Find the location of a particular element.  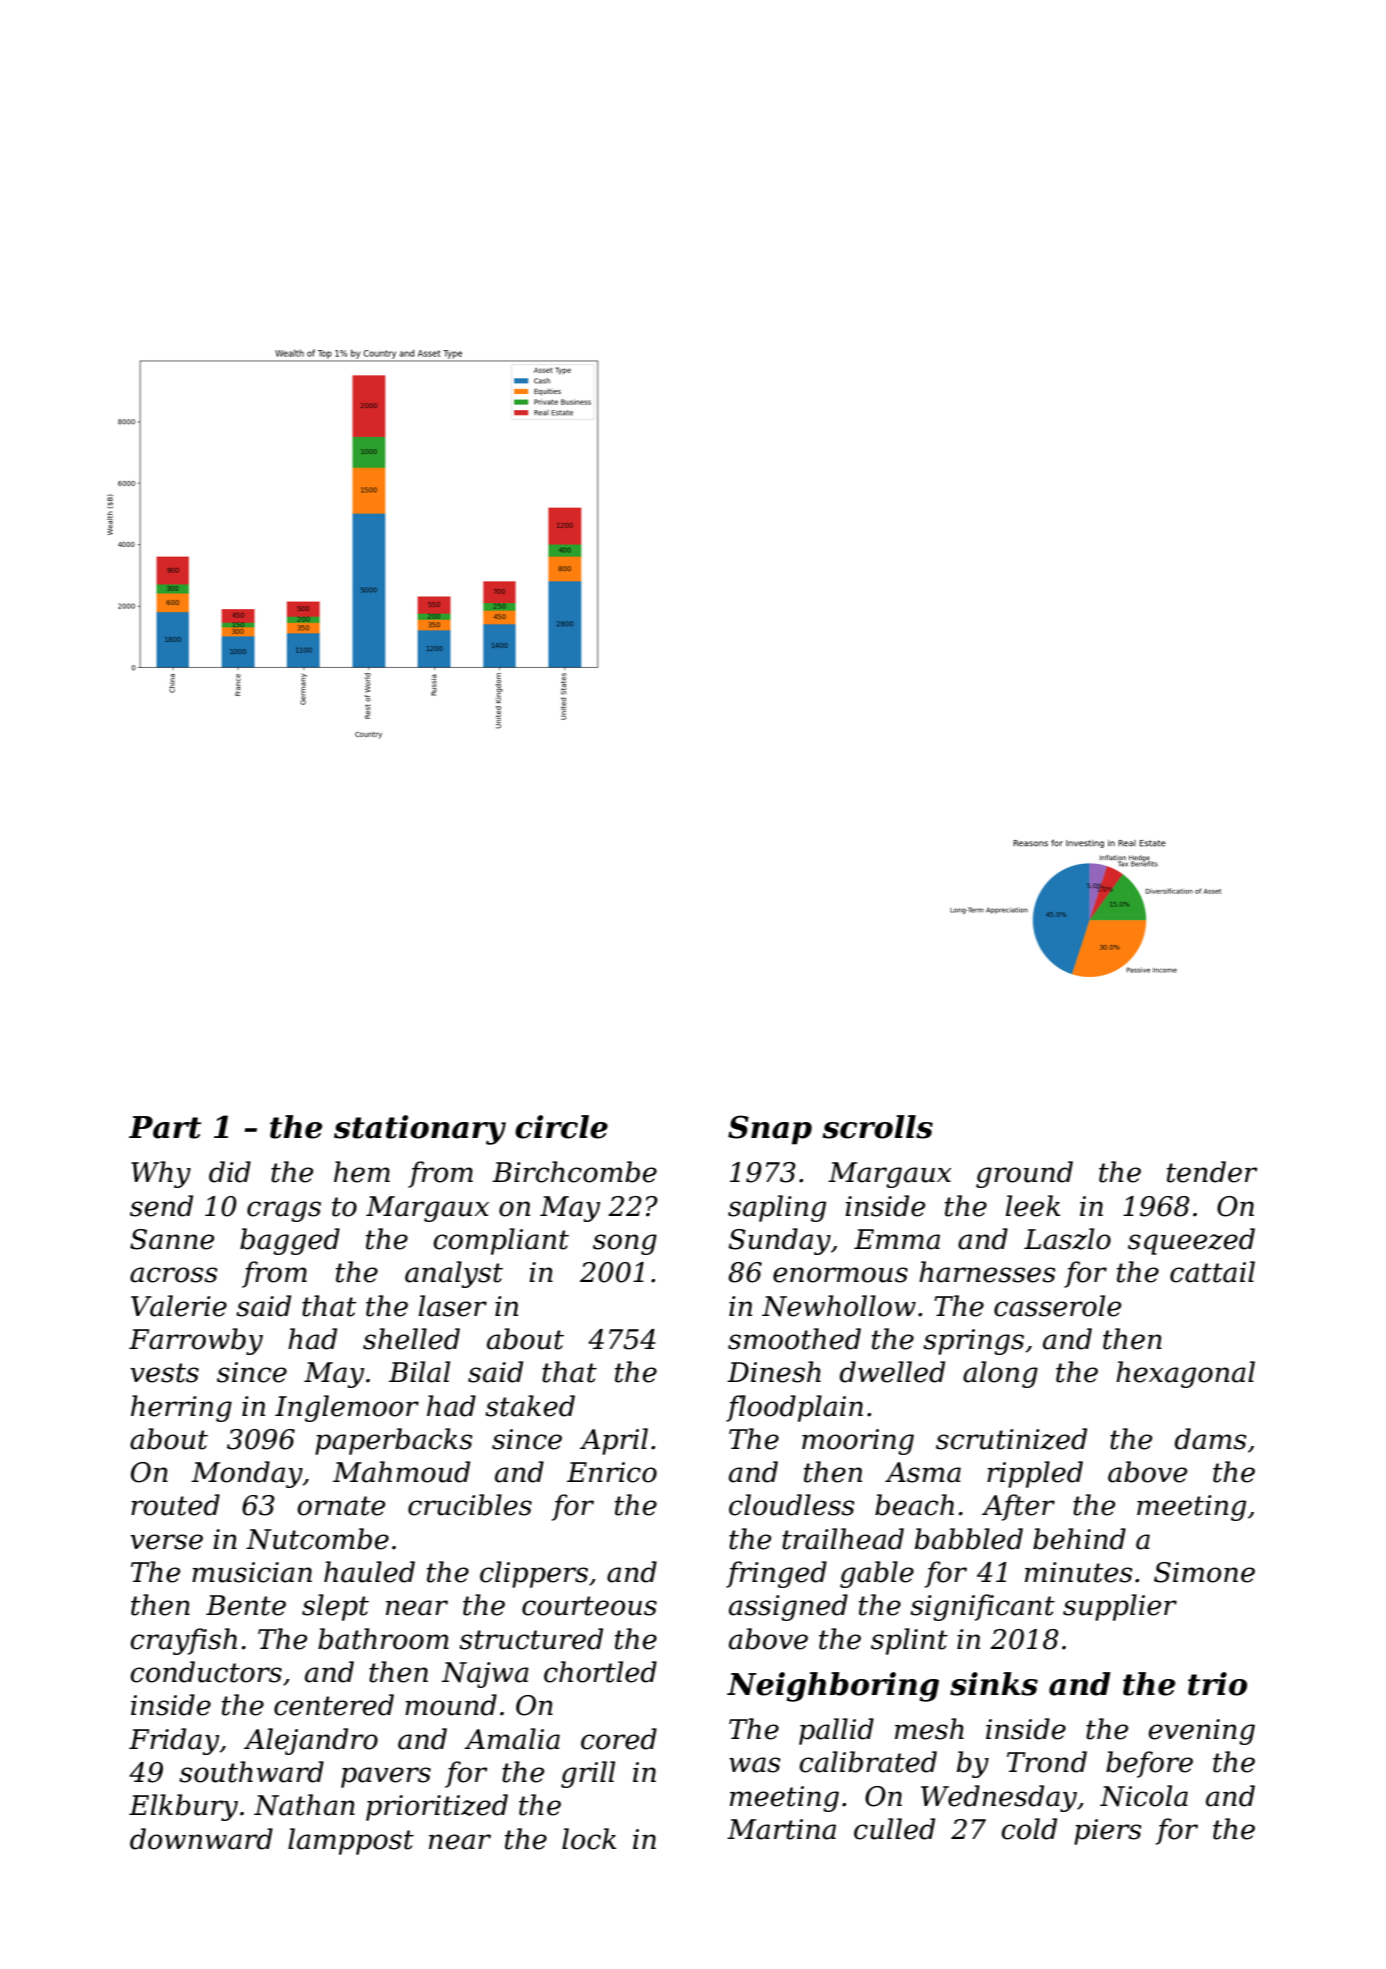

routed is located at coordinates (175, 1505).
